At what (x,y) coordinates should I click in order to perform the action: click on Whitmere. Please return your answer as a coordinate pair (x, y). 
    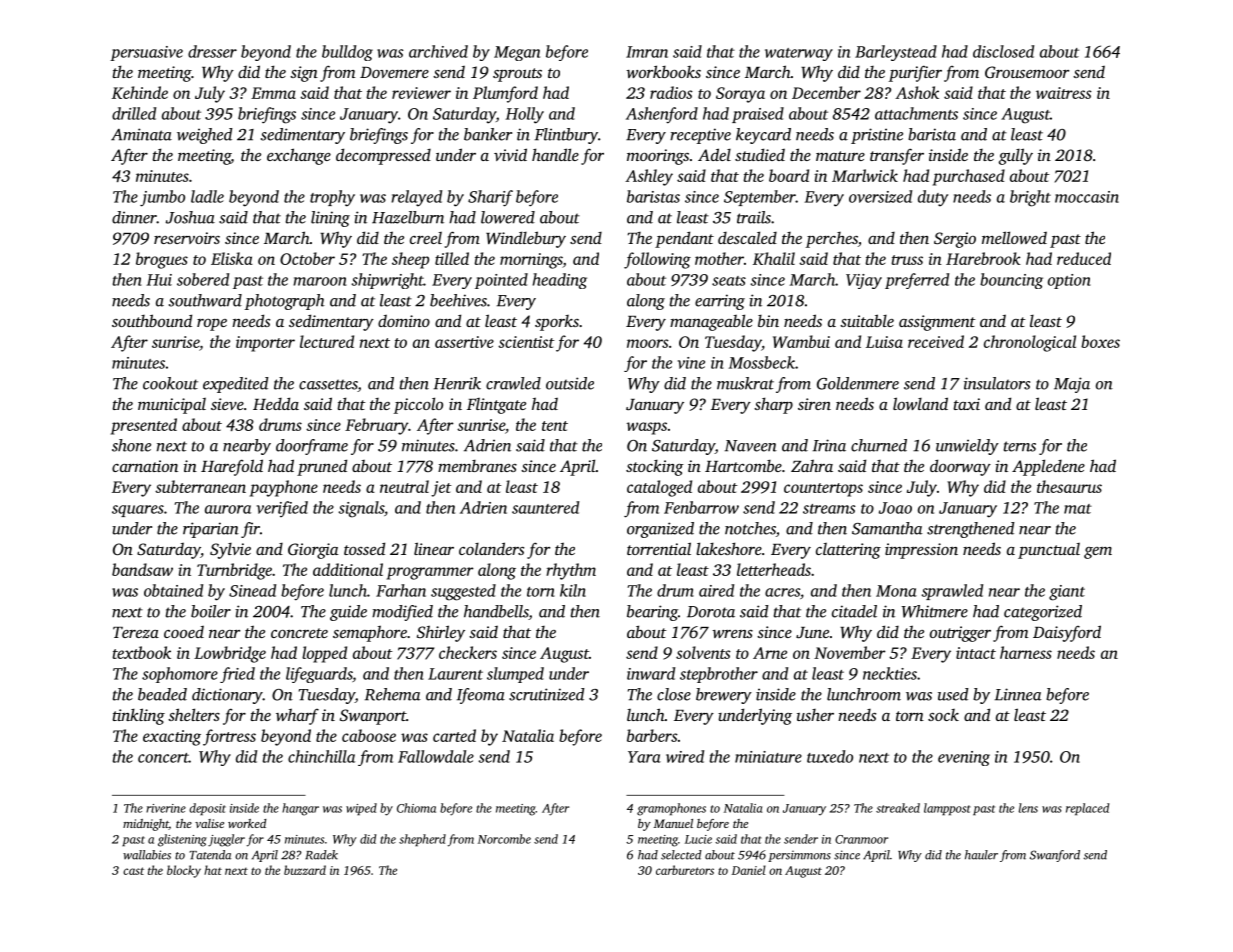
    Looking at the image, I should click on (934, 611).
